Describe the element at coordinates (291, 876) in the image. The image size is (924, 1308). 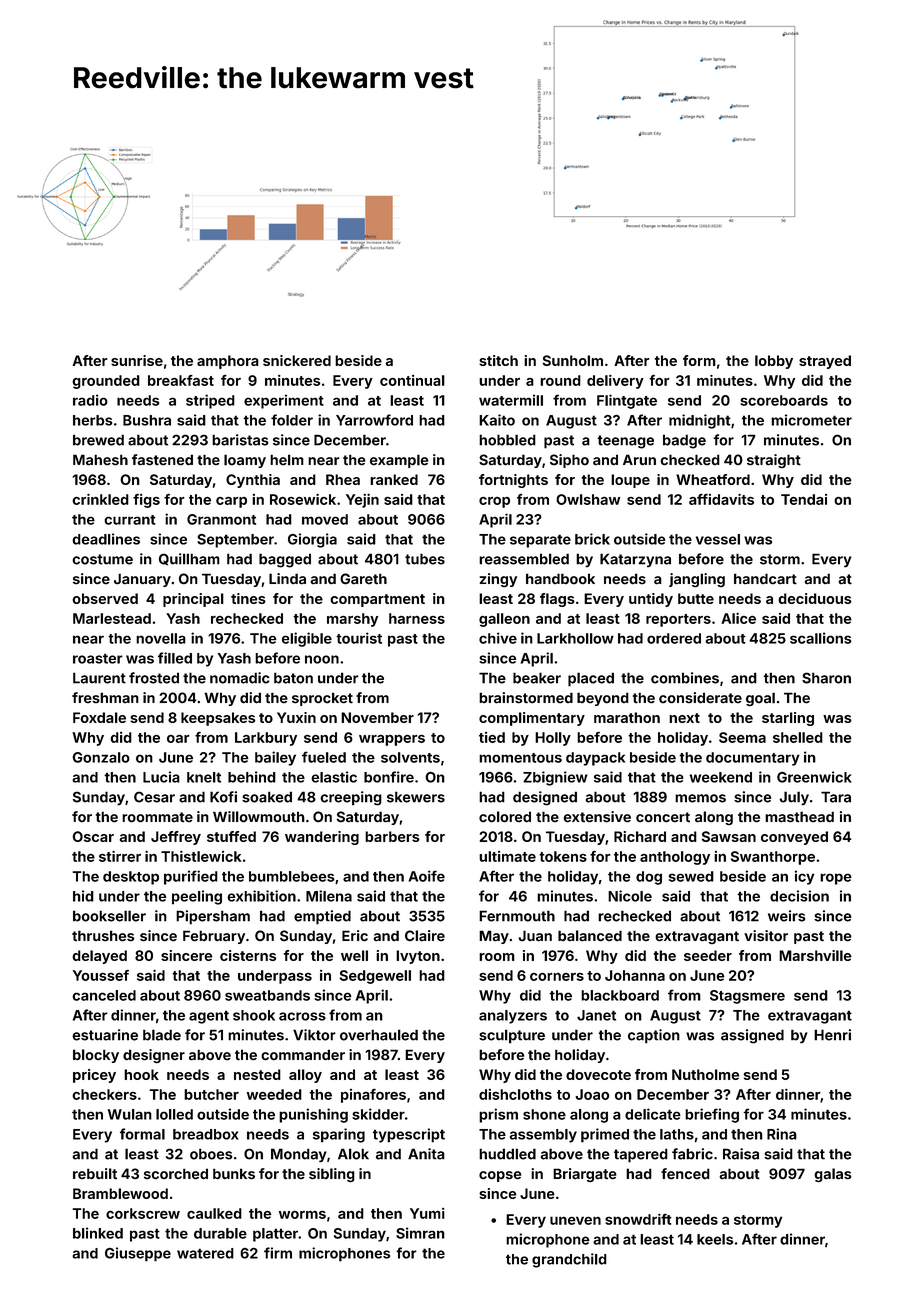
I see `bumblebees` at that location.
